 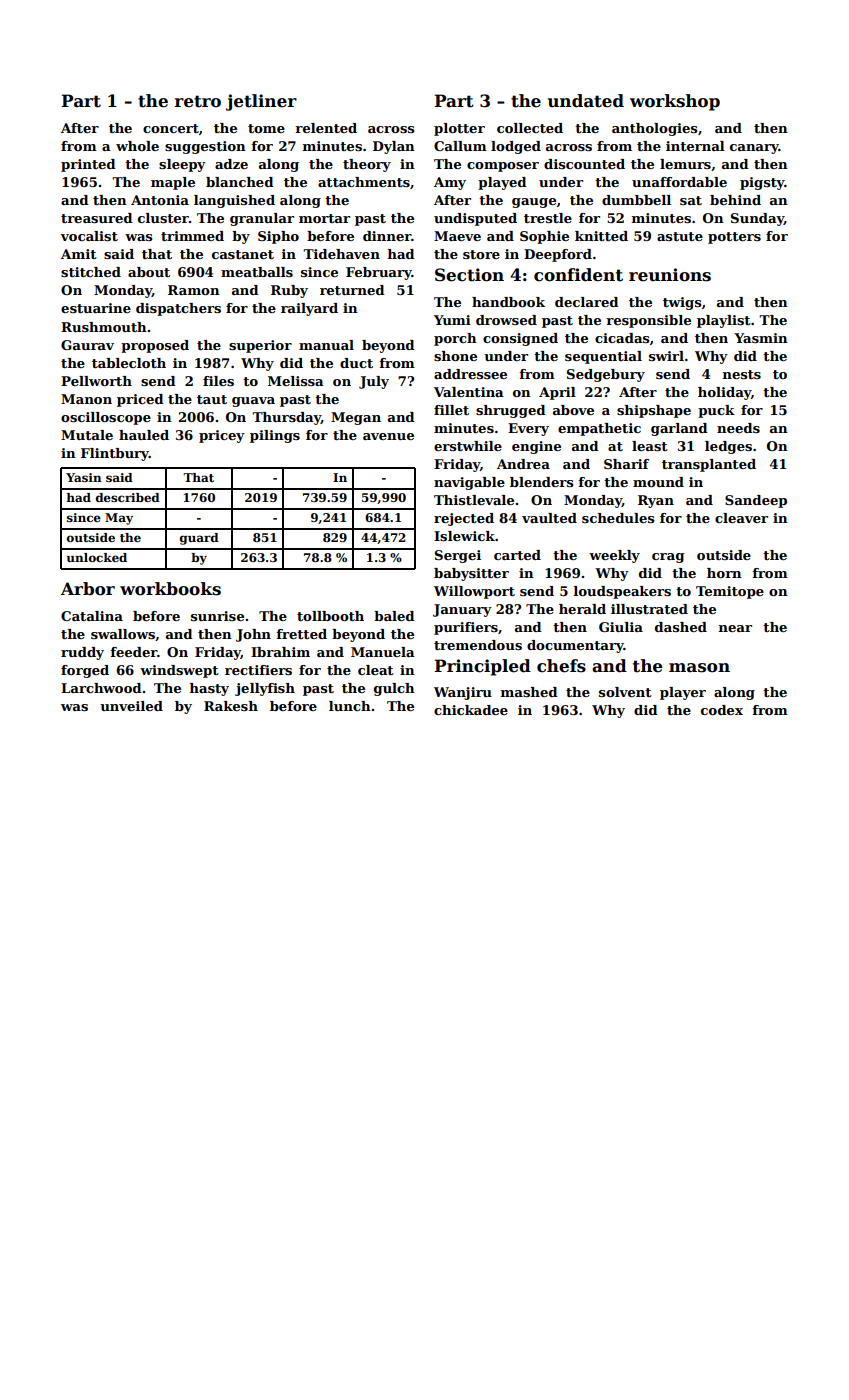 I want to click on whole, so click(x=137, y=146).
